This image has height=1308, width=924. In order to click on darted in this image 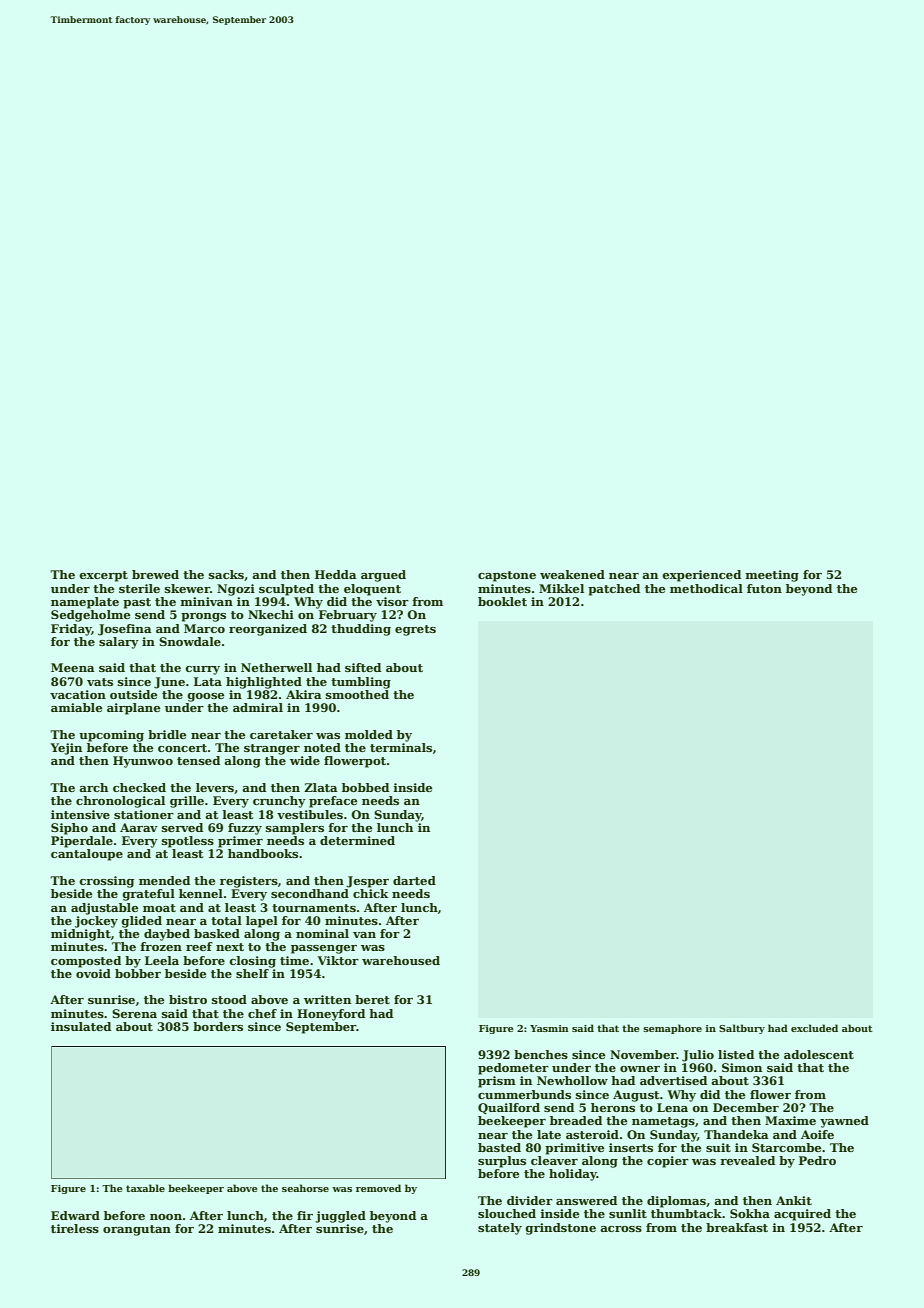, I will do `click(414, 880)`.
